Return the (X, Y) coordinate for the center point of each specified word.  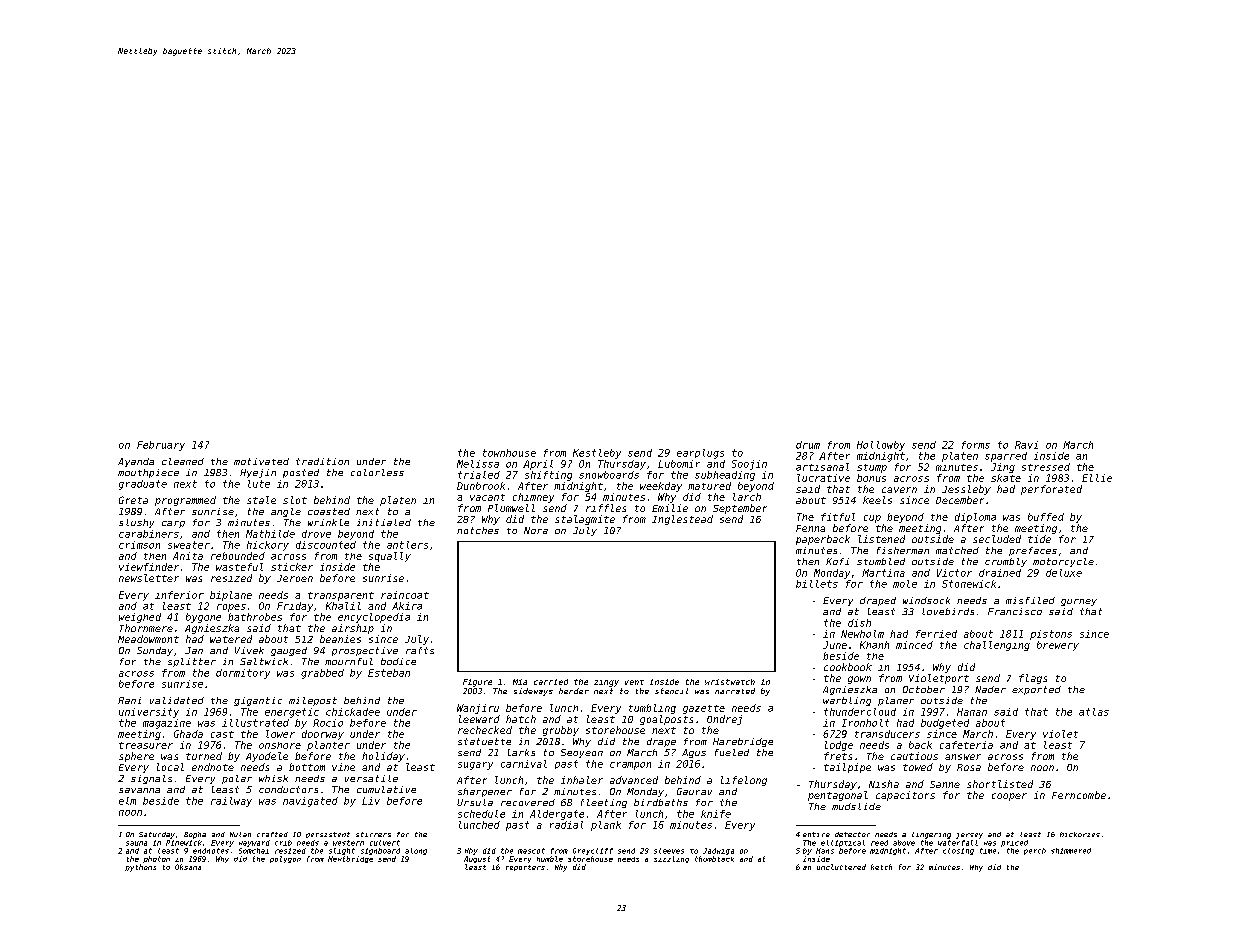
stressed (1046, 467)
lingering (931, 835)
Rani (129, 700)
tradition (322, 461)
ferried (936, 634)
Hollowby (881, 446)
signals (151, 779)
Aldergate (557, 815)
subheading (725, 476)
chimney (533, 498)
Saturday (157, 835)
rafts (420, 650)
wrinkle (328, 522)
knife (716, 814)
